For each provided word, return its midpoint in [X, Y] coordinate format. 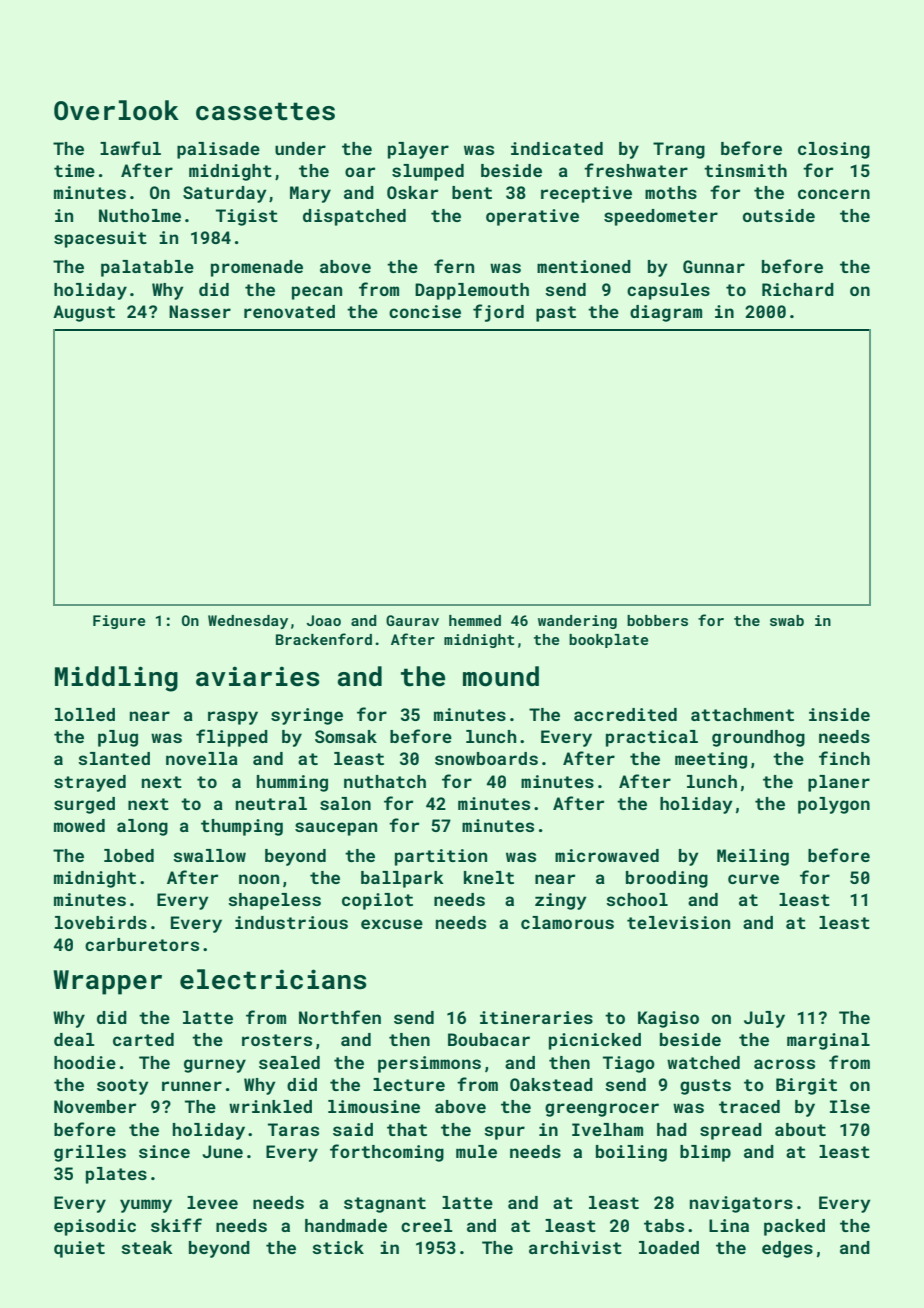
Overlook [116, 110]
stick [338, 1247]
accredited [625, 714]
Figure [119, 622]
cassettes [265, 111]
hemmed [475, 620]
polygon [834, 805]
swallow [209, 855]
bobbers [657, 620]
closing [834, 150]
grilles [90, 1153]
